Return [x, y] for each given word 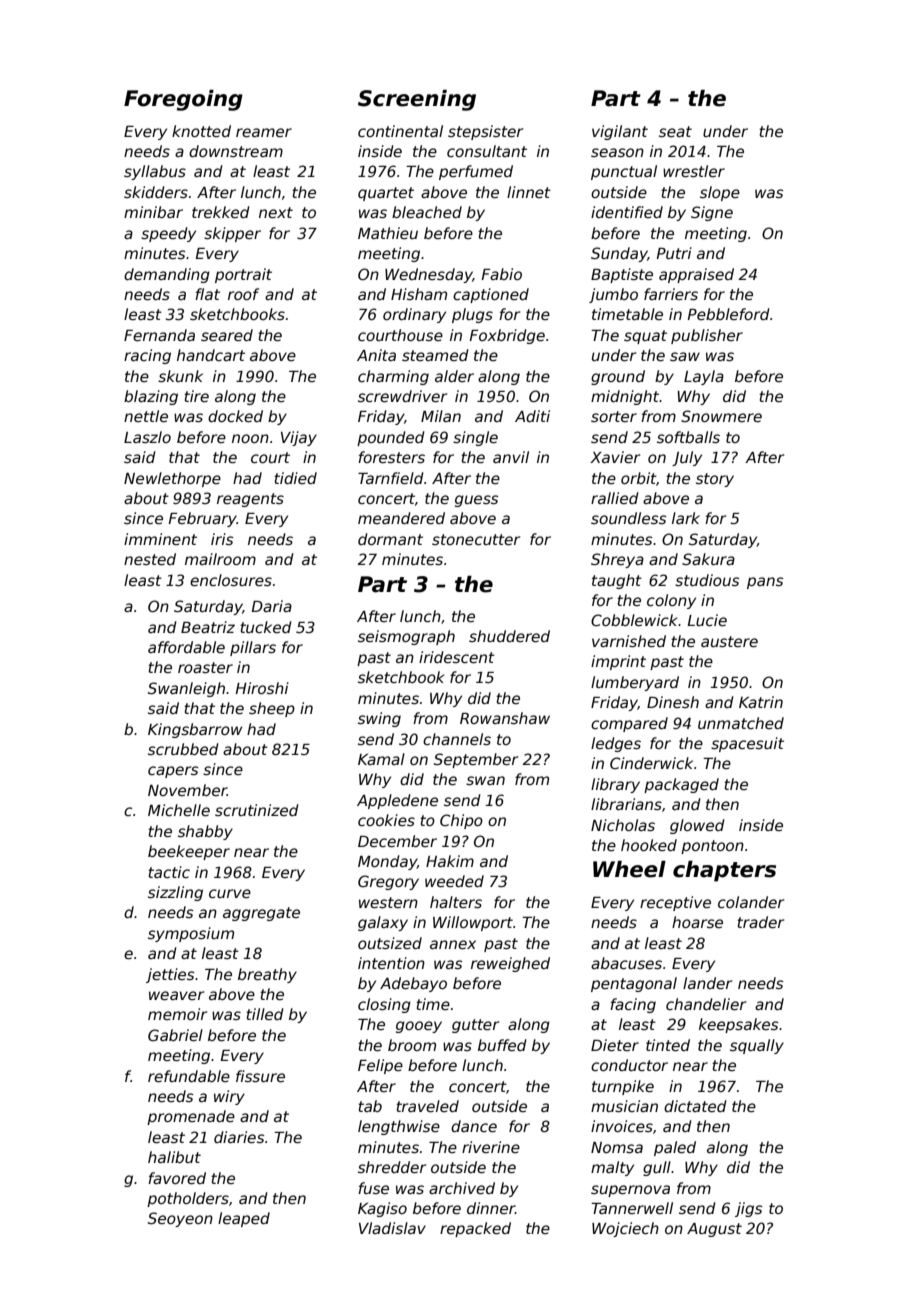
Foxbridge [507, 336]
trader [760, 922]
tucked [266, 627]
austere [729, 641]
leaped [244, 1219]
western [388, 902]
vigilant [620, 132]
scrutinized [257, 810]
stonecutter [476, 539]
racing [147, 356]
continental [400, 131]
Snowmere [721, 416]
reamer [264, 132]
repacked [475, 1229]
